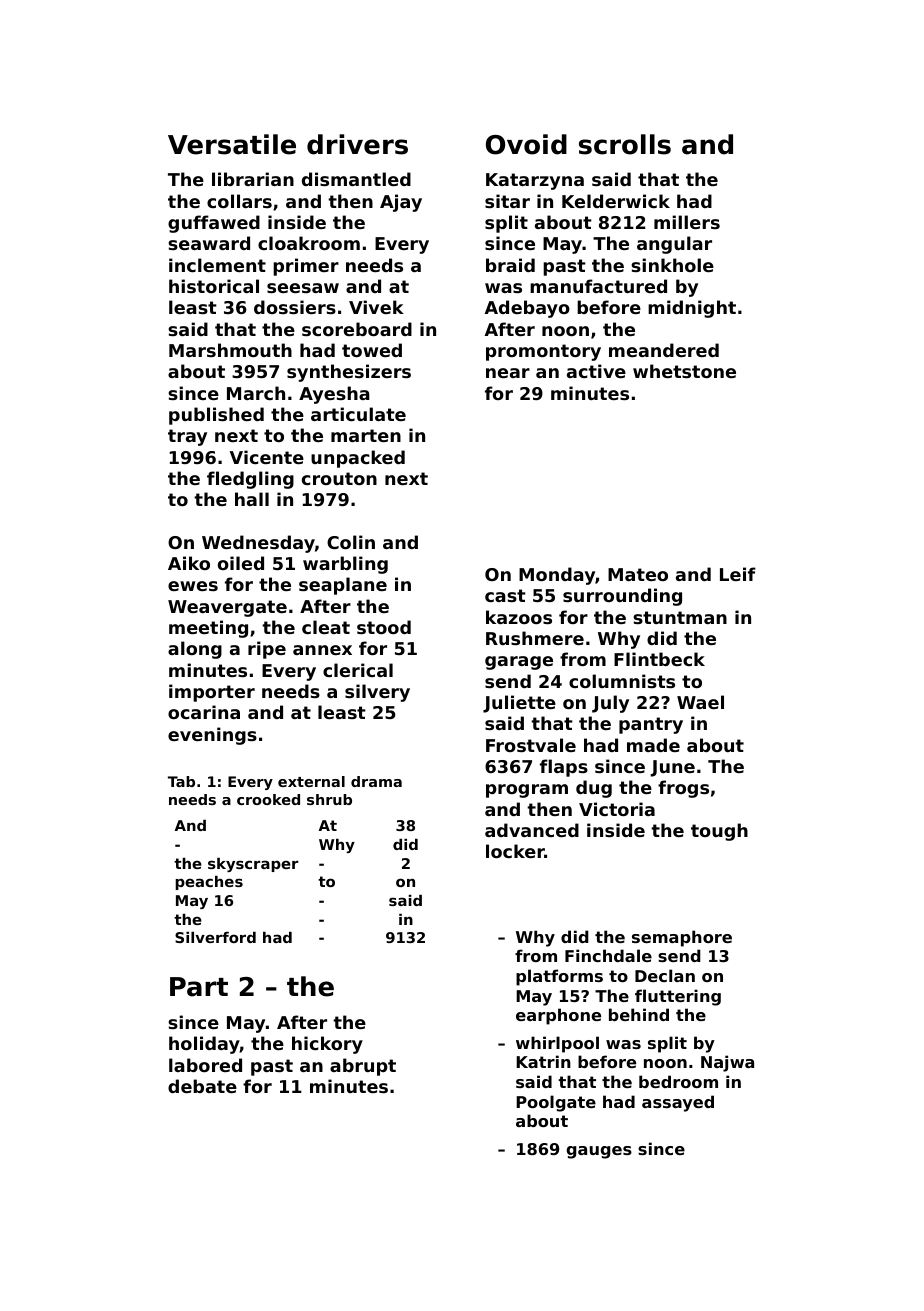 This image has height=1311, width=924. Describe the element at coordinates (625, 144) in the image. I see `scrolls` at that location.
